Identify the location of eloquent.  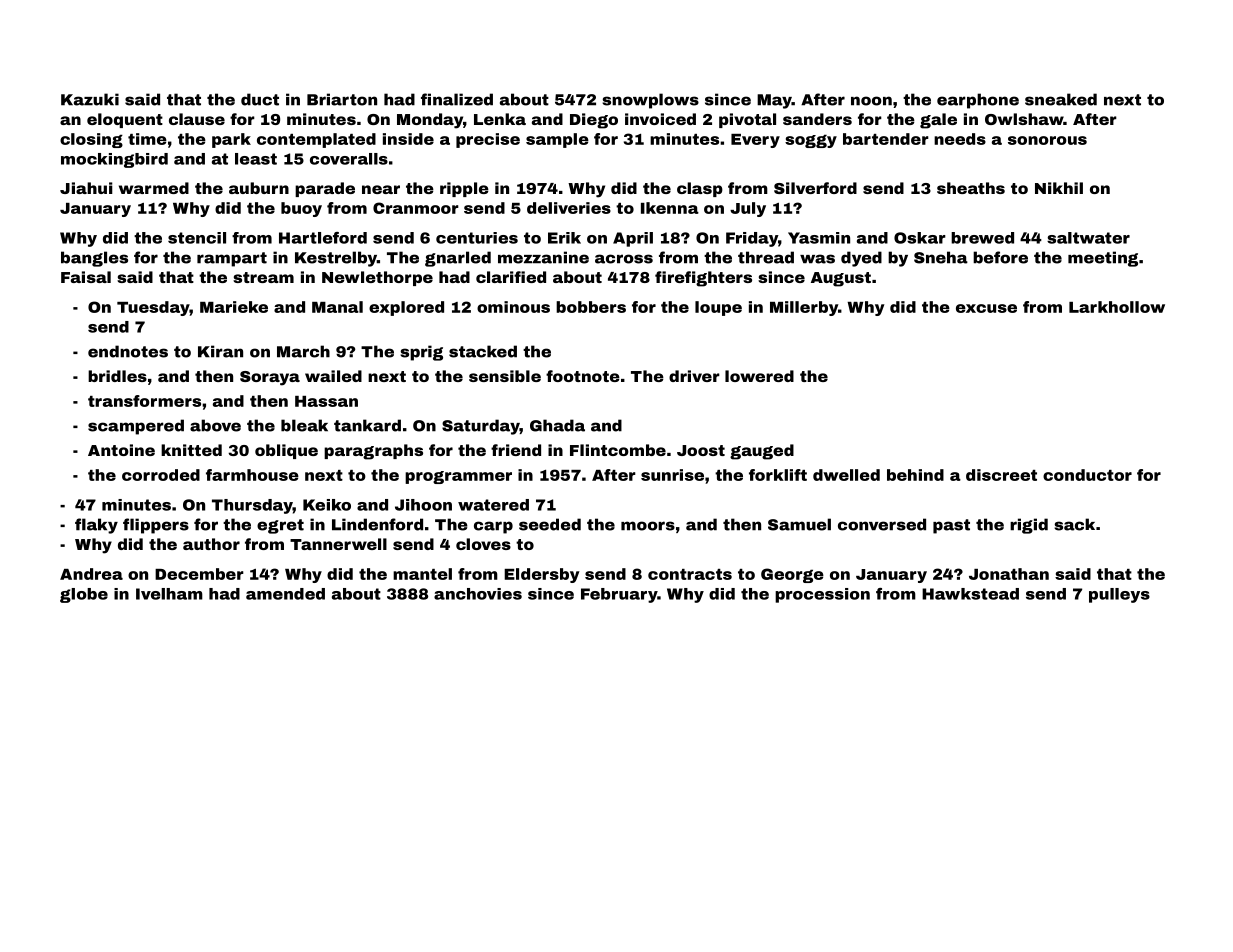
(125, 120).
